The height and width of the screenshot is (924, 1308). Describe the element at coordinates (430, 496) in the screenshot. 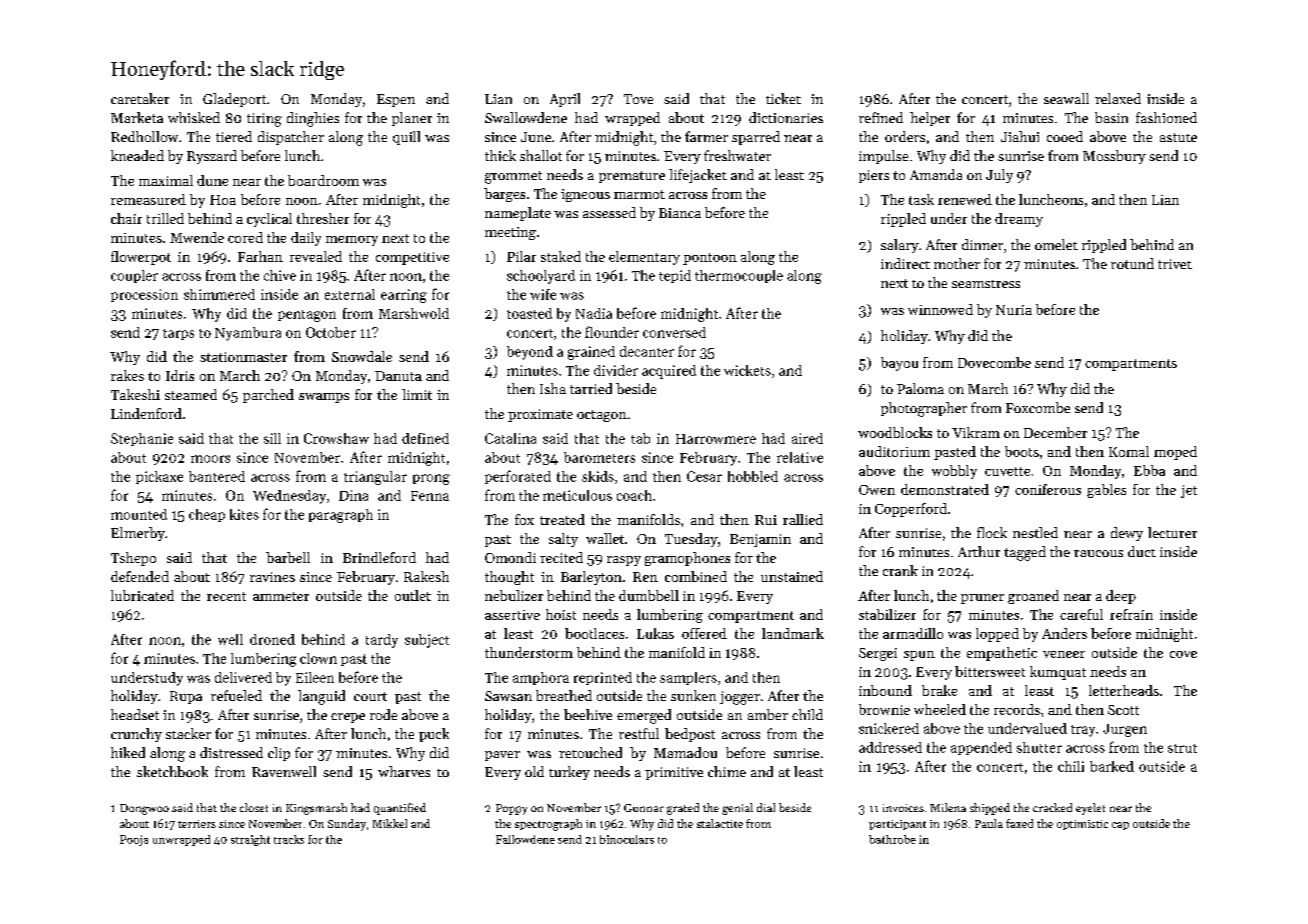

I see `Fenna` at that location.
